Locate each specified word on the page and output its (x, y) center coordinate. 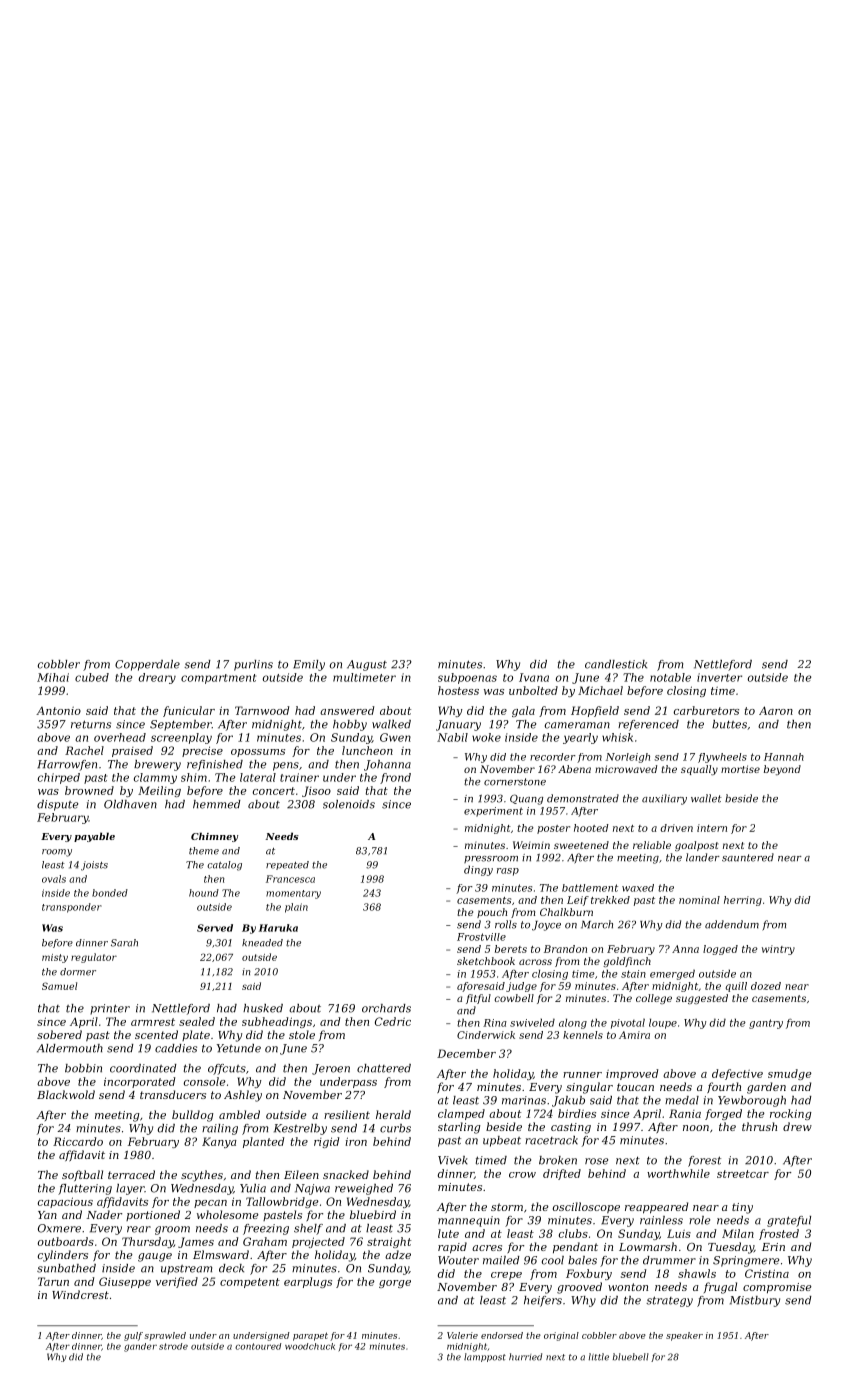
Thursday (148, 1242)
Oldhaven (130, 804)
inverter (719, 677)
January (458, 725)
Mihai (53, 677)
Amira (634, 1035)
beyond (782, 770)
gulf (133, 1336)
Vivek (453, 1160)
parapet (310, 1336)
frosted (779, 1234)
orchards (386, 1008)
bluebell (631, 1357)
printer (110, 1009)
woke (486, 737)
